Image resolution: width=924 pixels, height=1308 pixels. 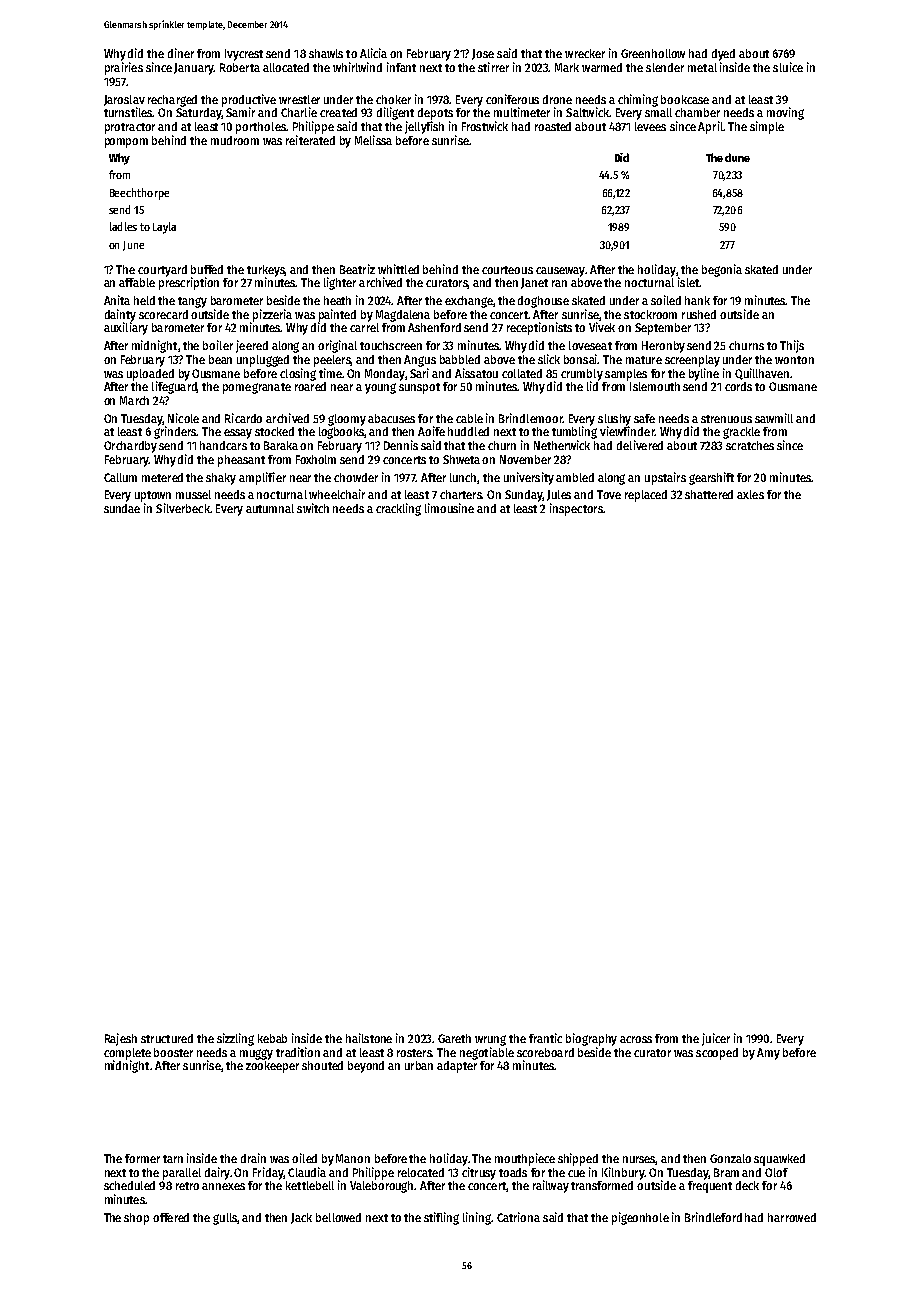 I want to click on sizzling, so click(x=235, y=1039).
